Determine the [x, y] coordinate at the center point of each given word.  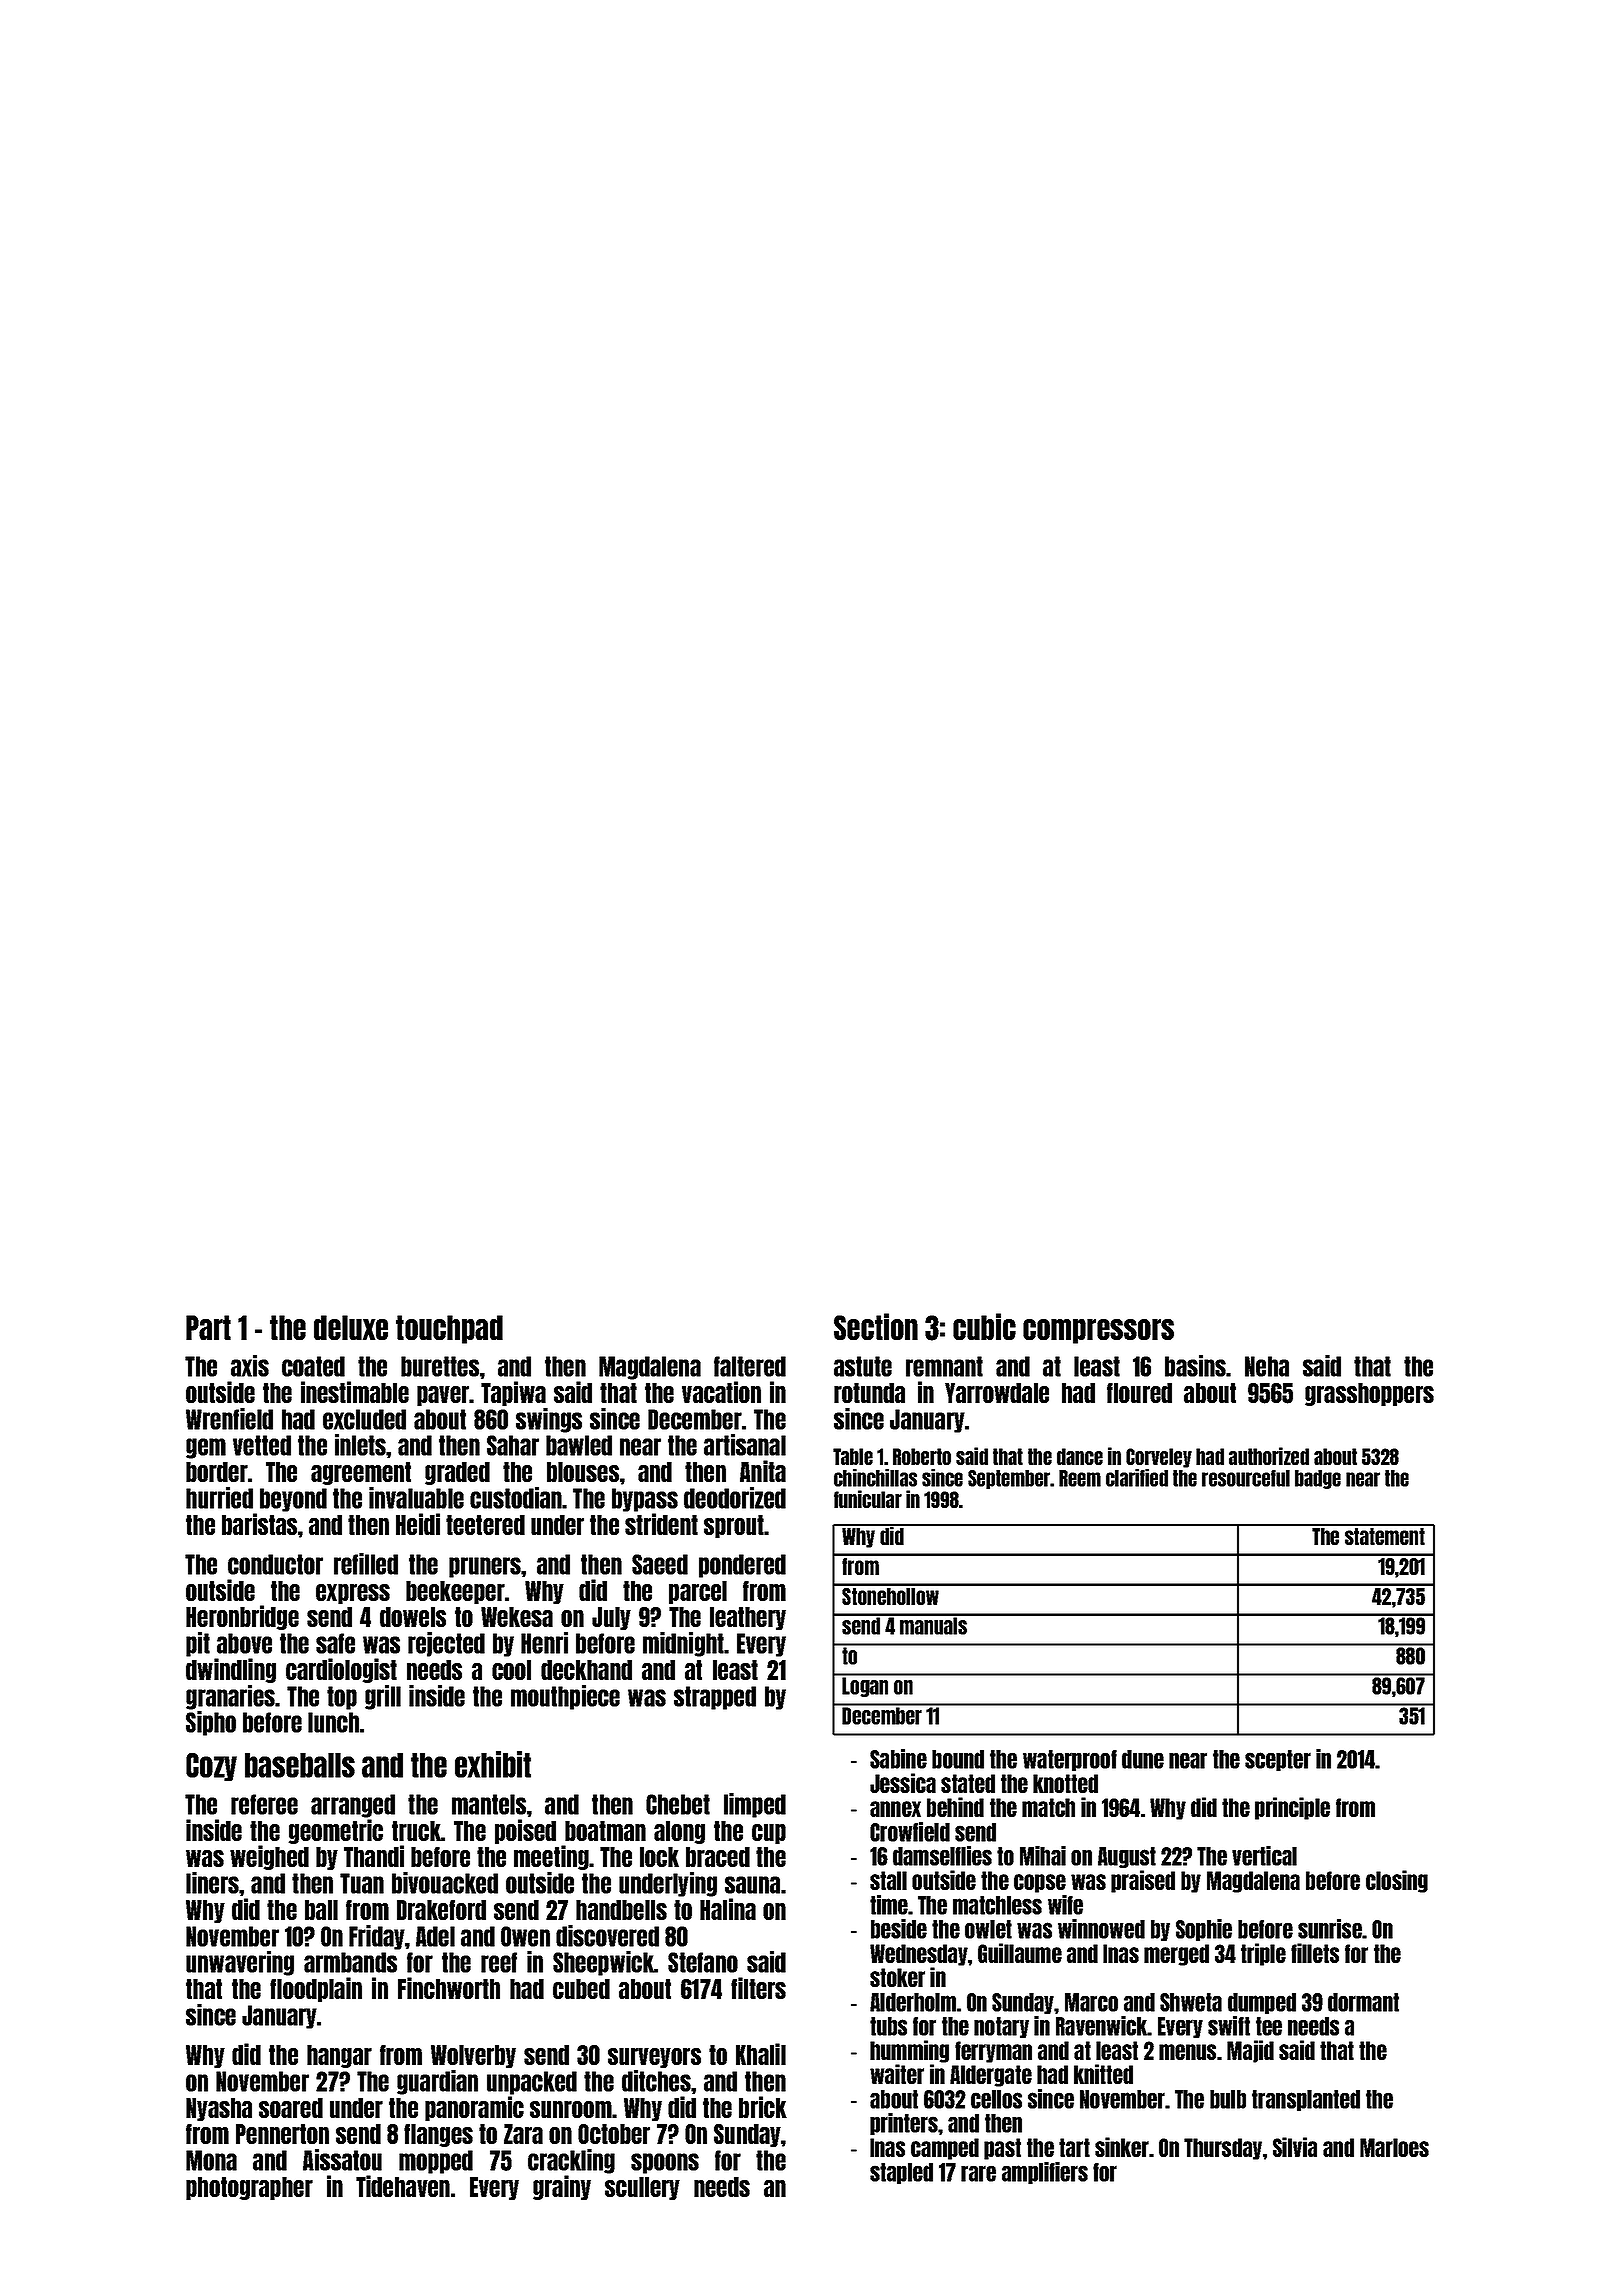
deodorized [735, 1498]
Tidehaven [403, 2186]
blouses [583, 1472]
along [679, 1832]
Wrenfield [229, 1419]
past [1002, 2149]
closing [1397, 1881]
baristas [259, 1524]
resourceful [1246, 1478]
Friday [377, 1937]
